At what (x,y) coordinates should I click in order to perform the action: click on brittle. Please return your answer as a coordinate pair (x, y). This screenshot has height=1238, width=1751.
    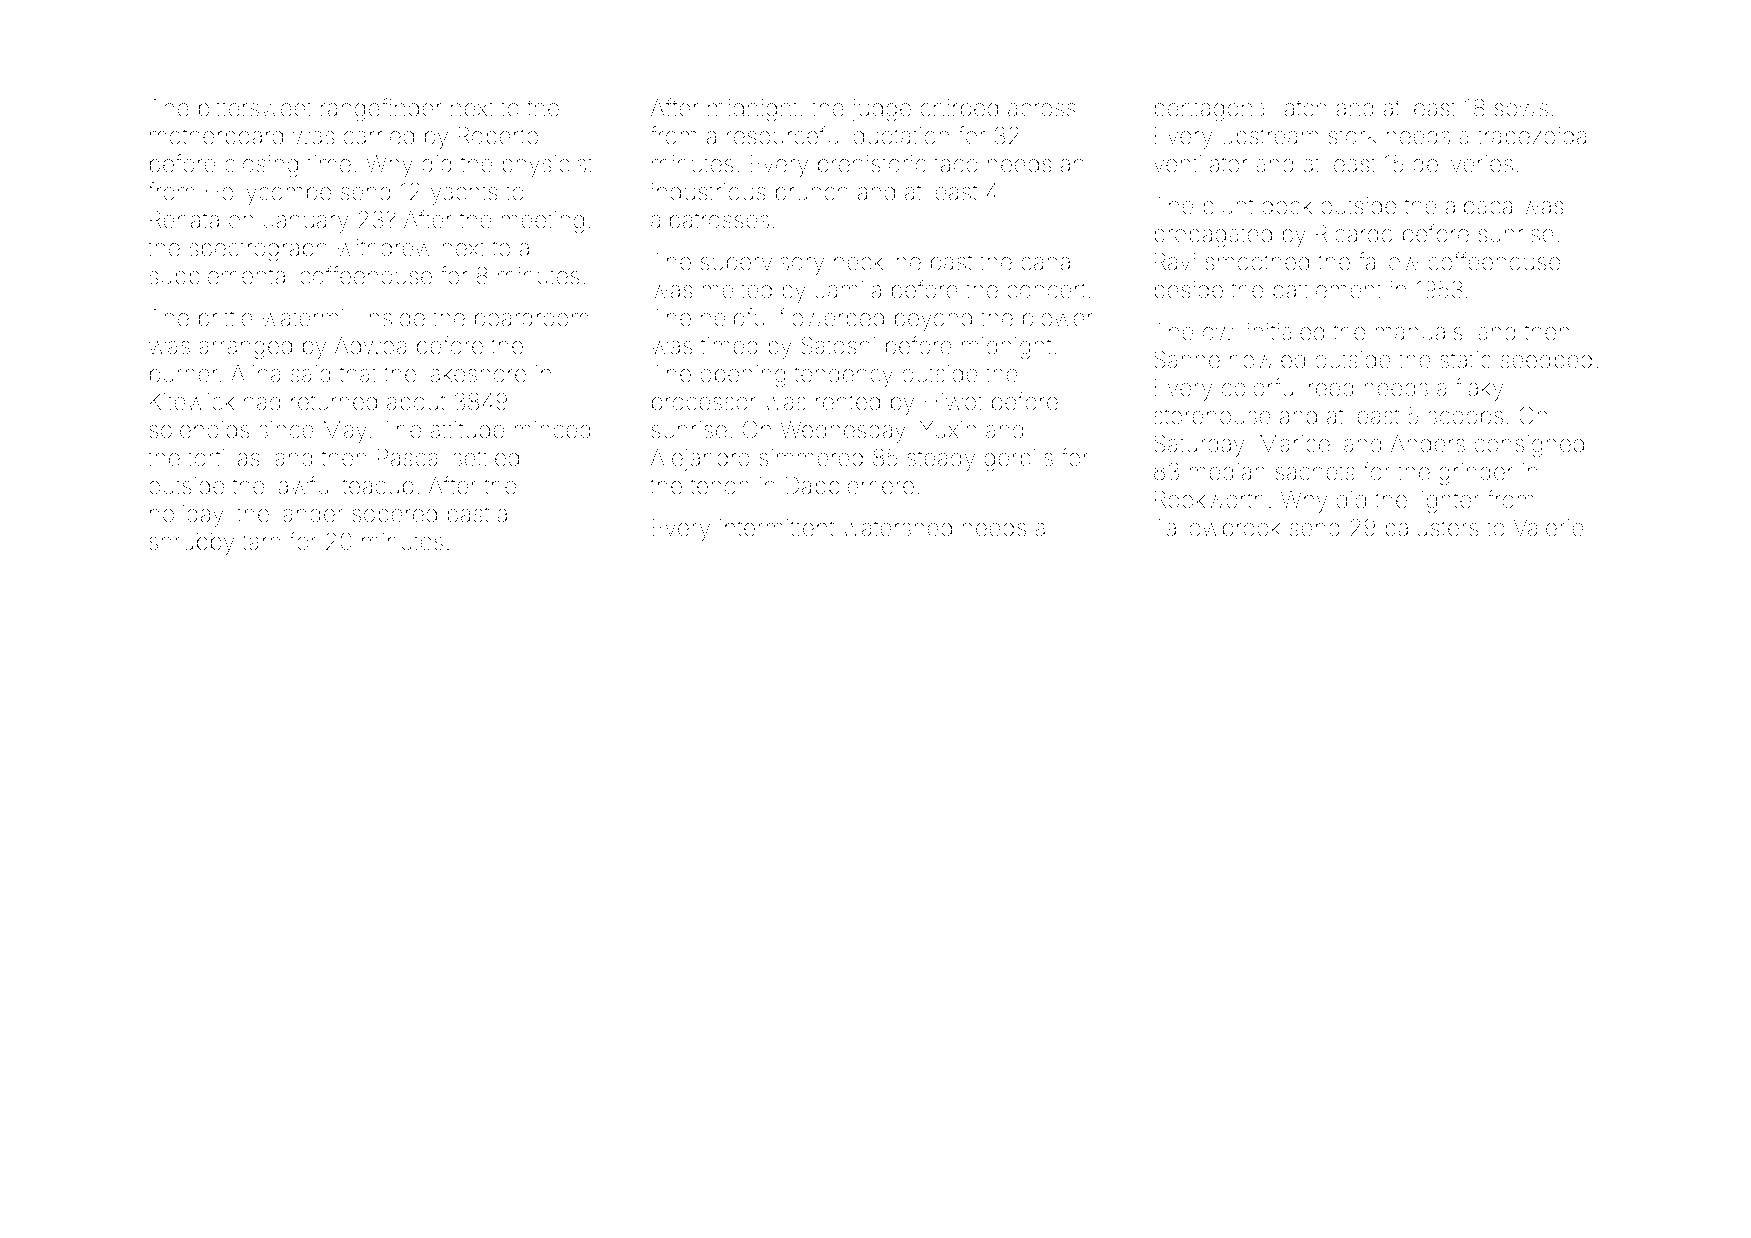
    Looking at the image, I should click on (226, 318).
